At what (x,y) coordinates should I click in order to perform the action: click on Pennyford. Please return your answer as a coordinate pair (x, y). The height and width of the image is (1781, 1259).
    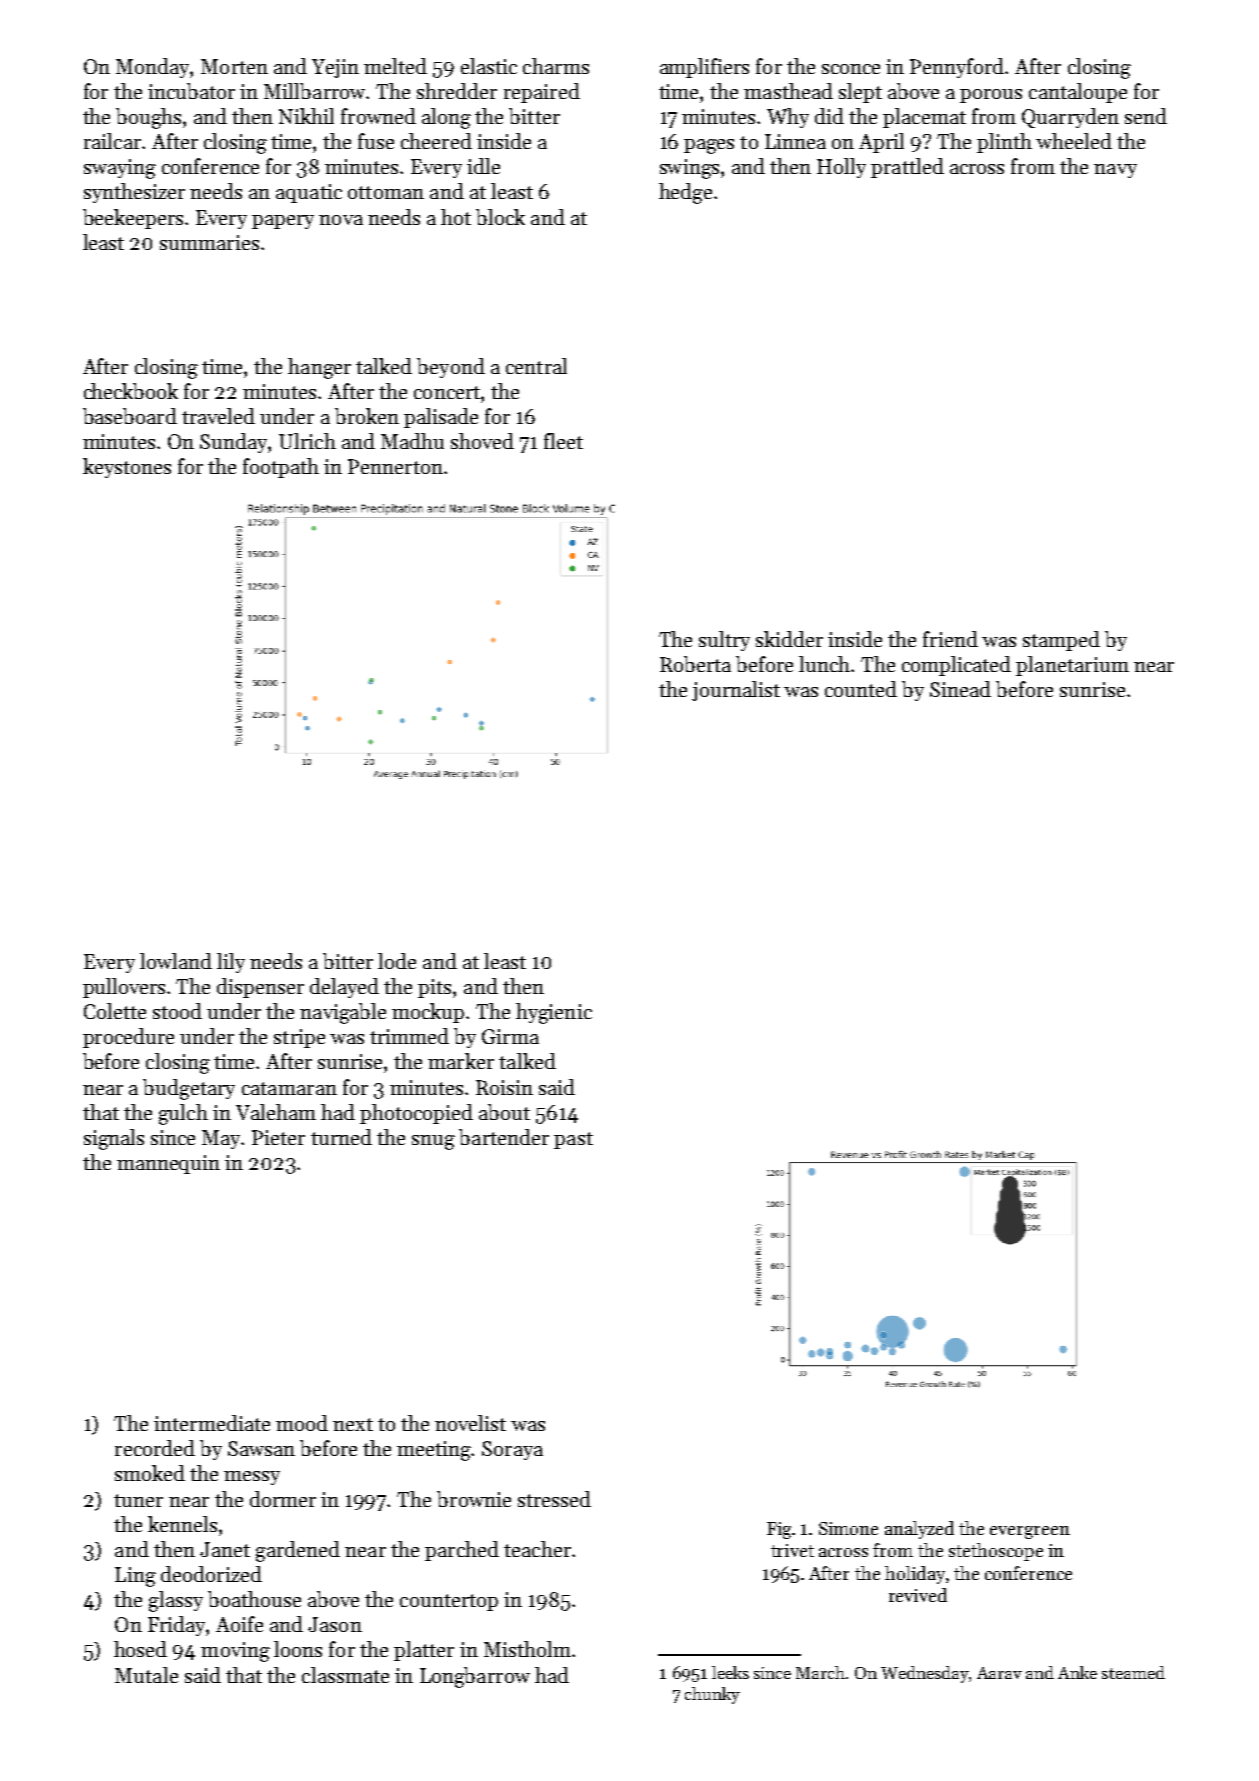
    Looking at the image, I should click on (958, 68).
